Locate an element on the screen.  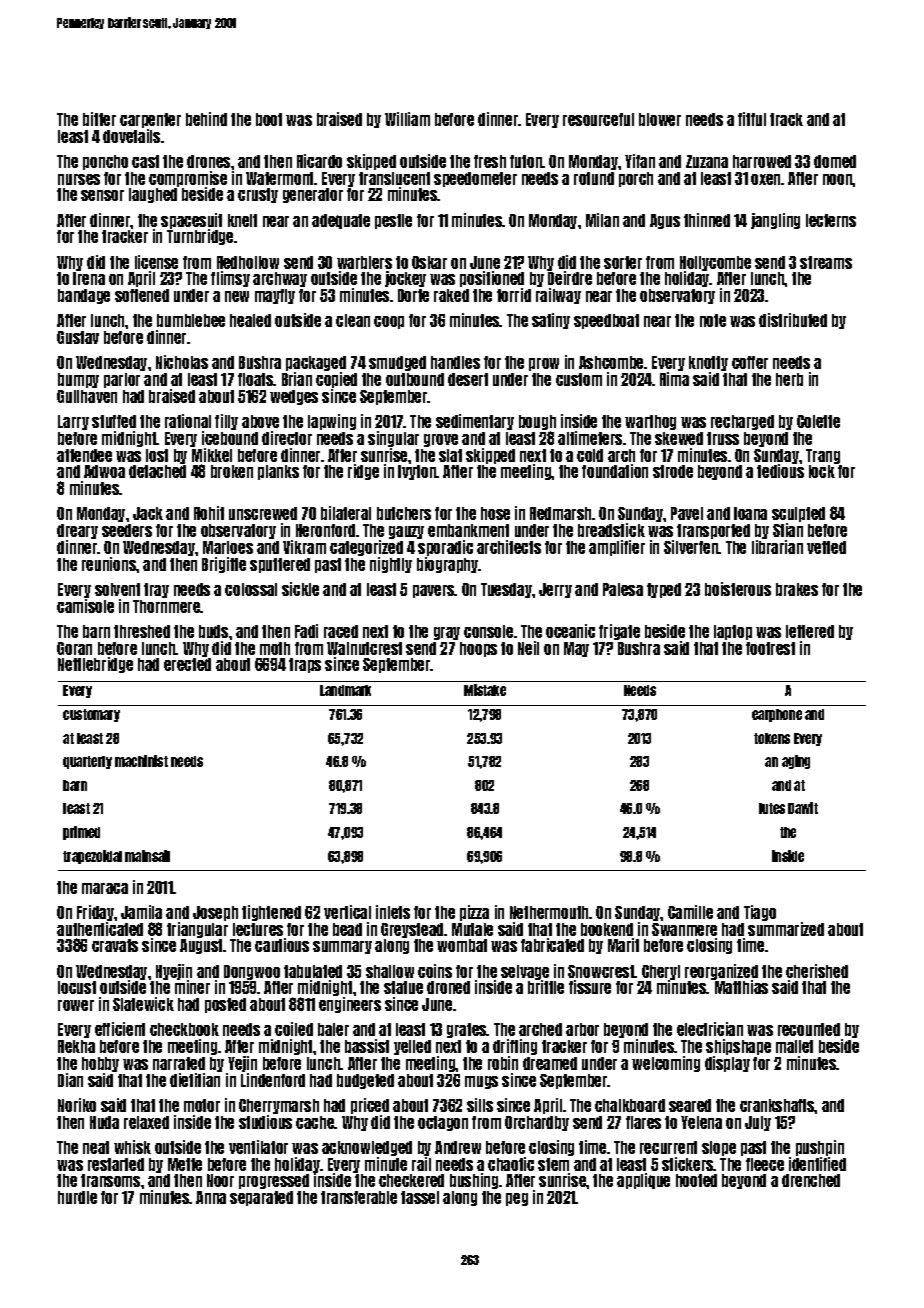
typed is located at coordinates (664, 590).
